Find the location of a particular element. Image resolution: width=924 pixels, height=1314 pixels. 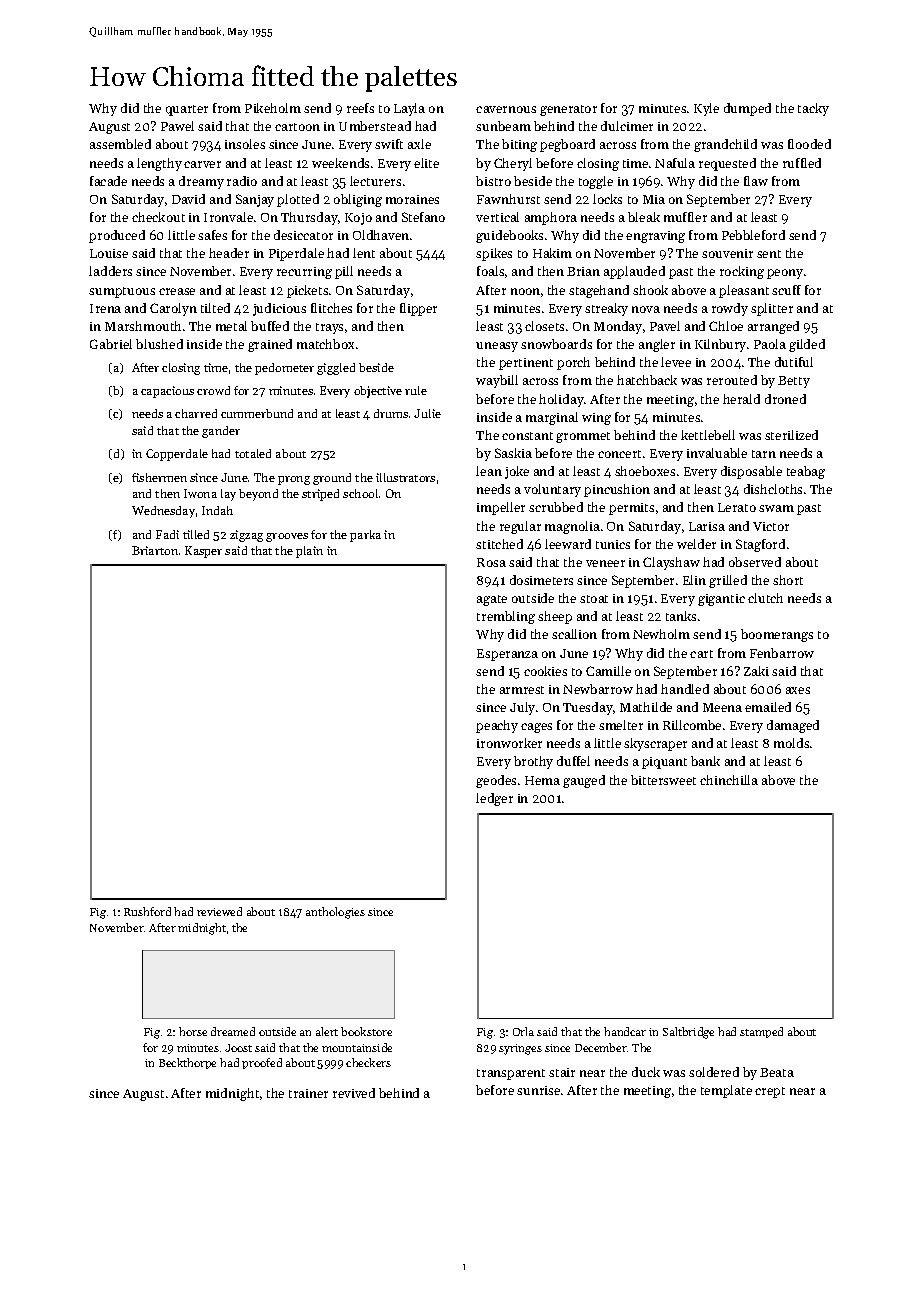

proofed is located at coordinates (262, 1063).
